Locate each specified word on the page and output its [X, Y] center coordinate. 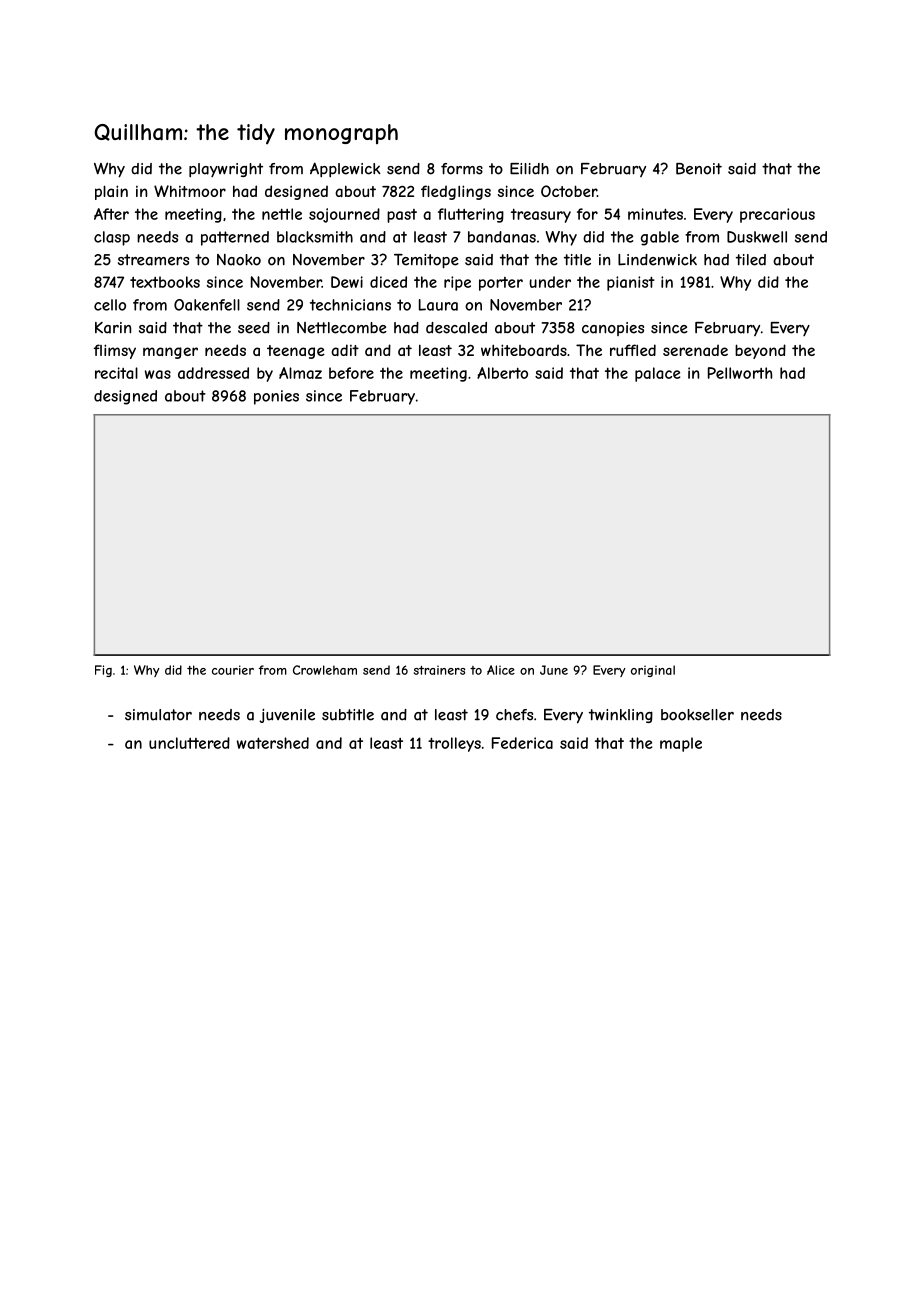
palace [657, 374]
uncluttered [189, 743]
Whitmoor [190, 191]
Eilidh [529, 169]
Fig [103, 671]
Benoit [699, 169]
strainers [439, 670]
